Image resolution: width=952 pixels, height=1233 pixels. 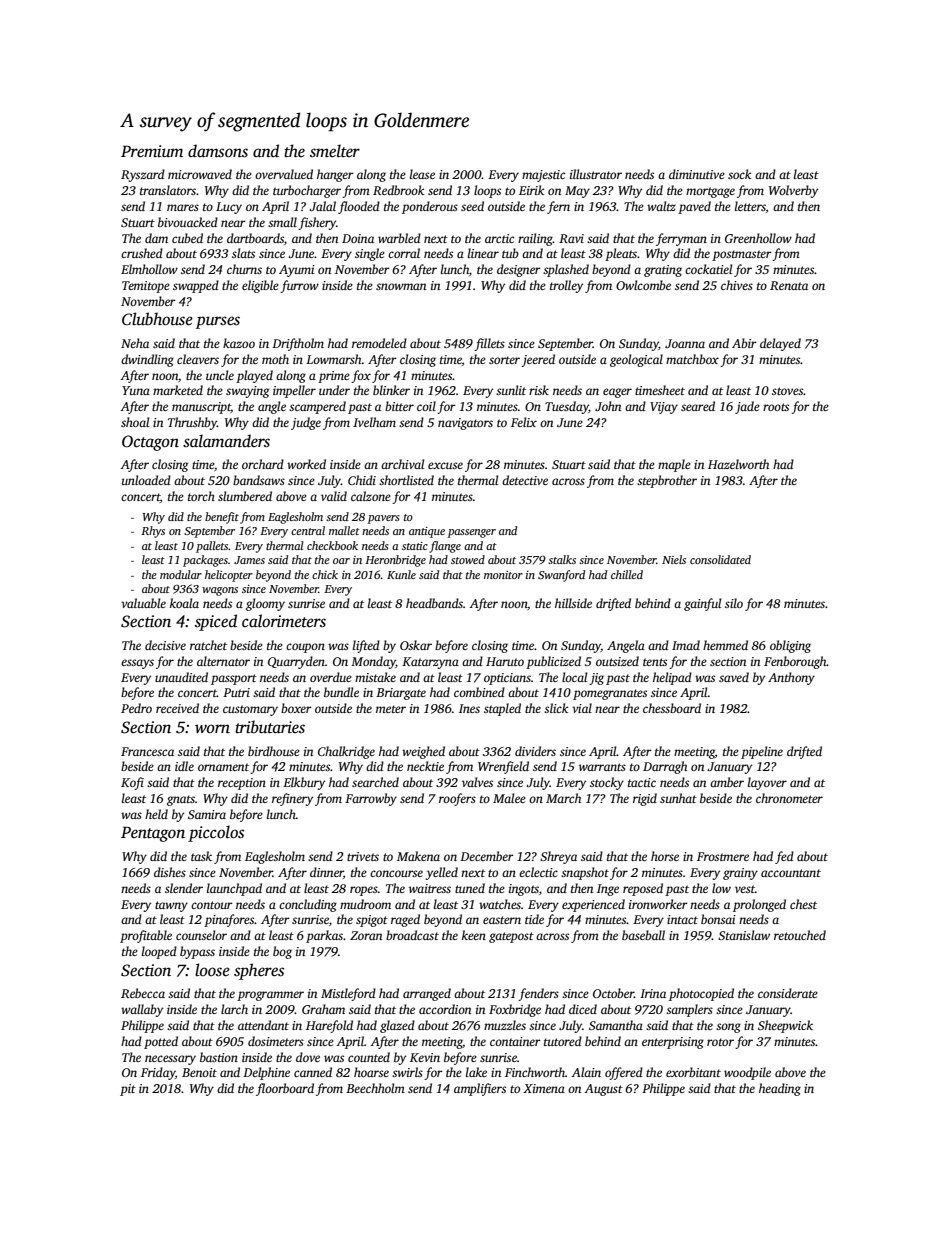 I want to click on eager, so click(x=617, y=393).
